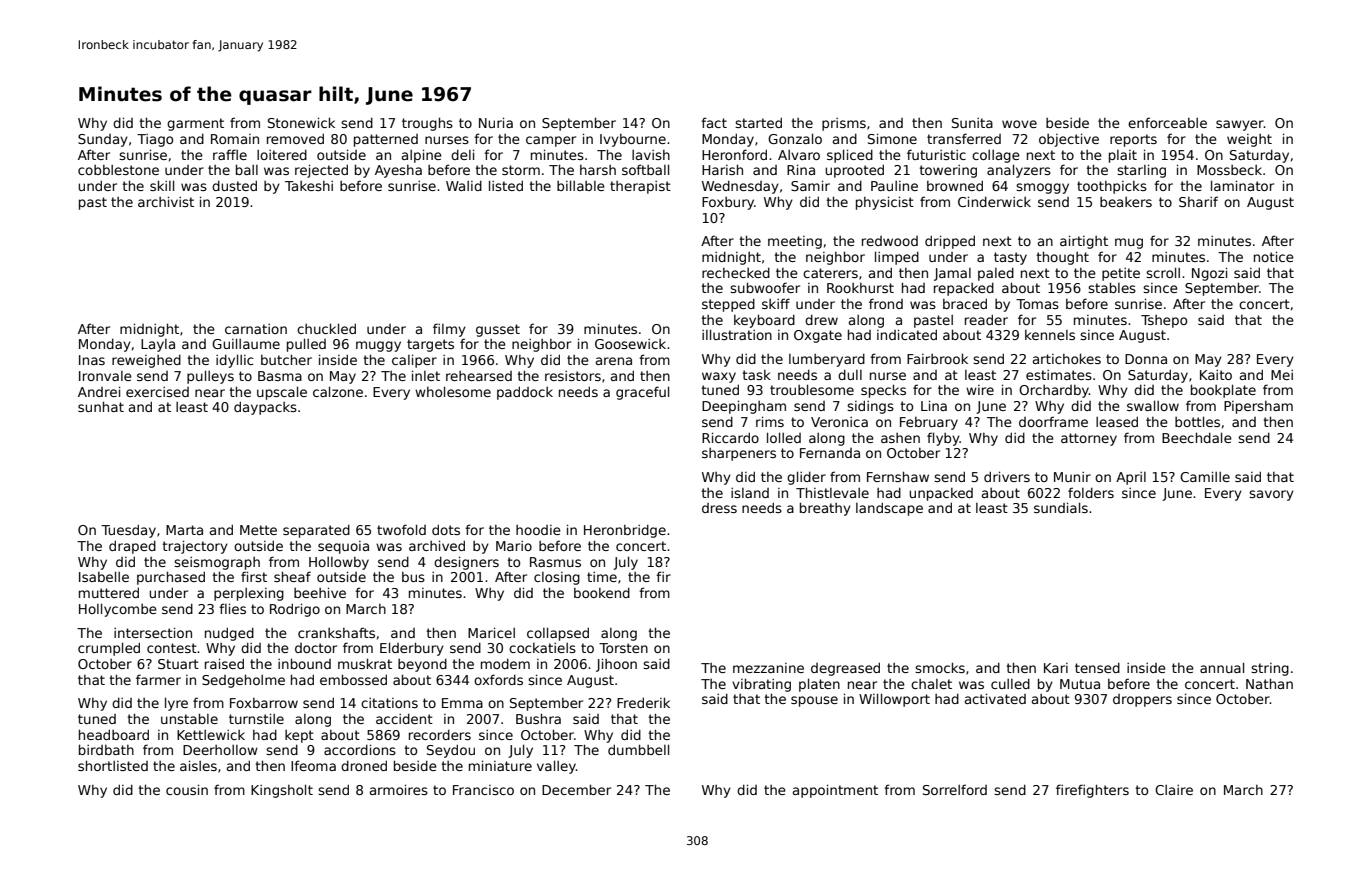  What do you see at coordinates (642, 393) in the image?
I see `graceful` at bounding box center [642, 393].
